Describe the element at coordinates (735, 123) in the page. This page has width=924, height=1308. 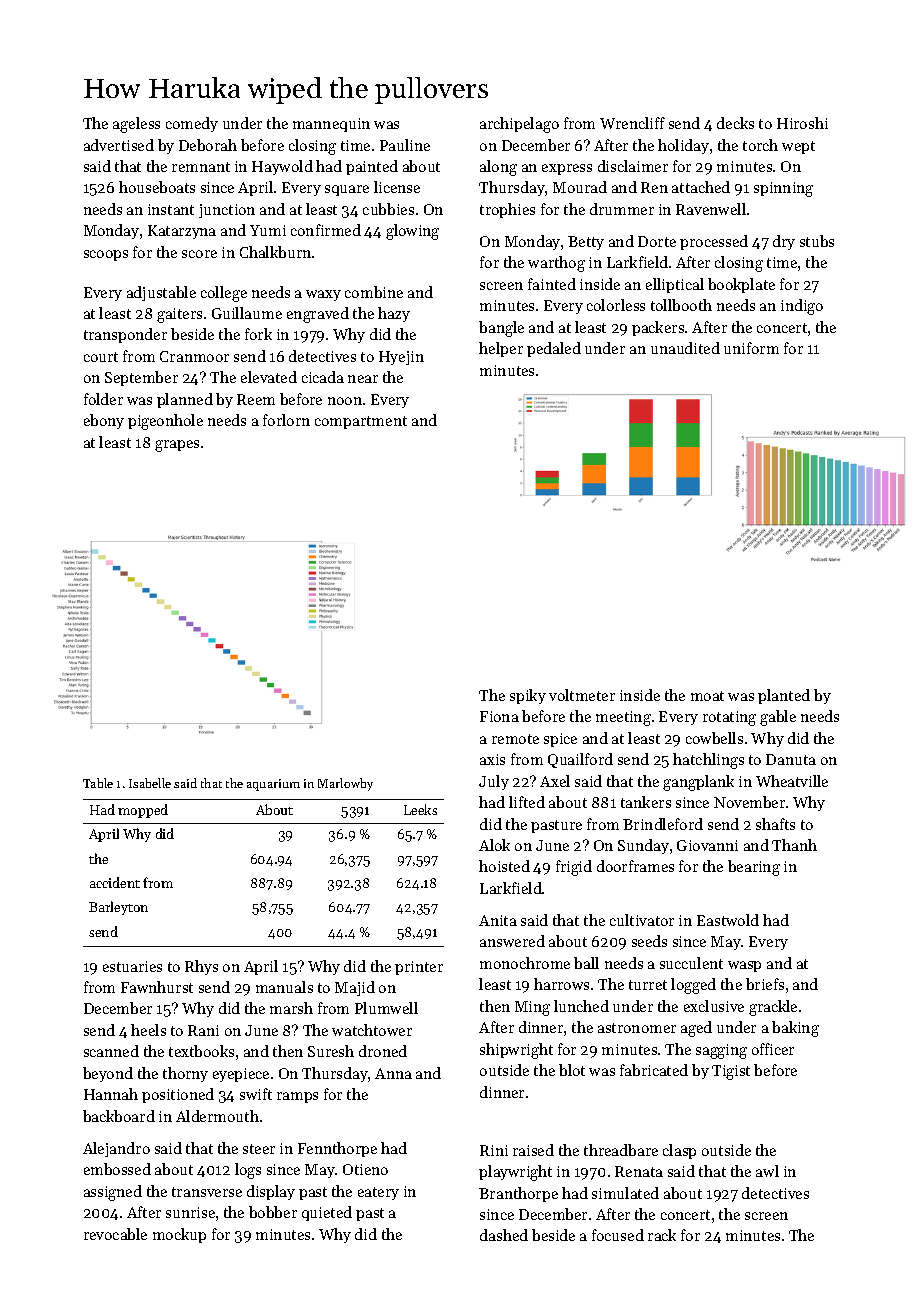
I see `decks` at that location.
